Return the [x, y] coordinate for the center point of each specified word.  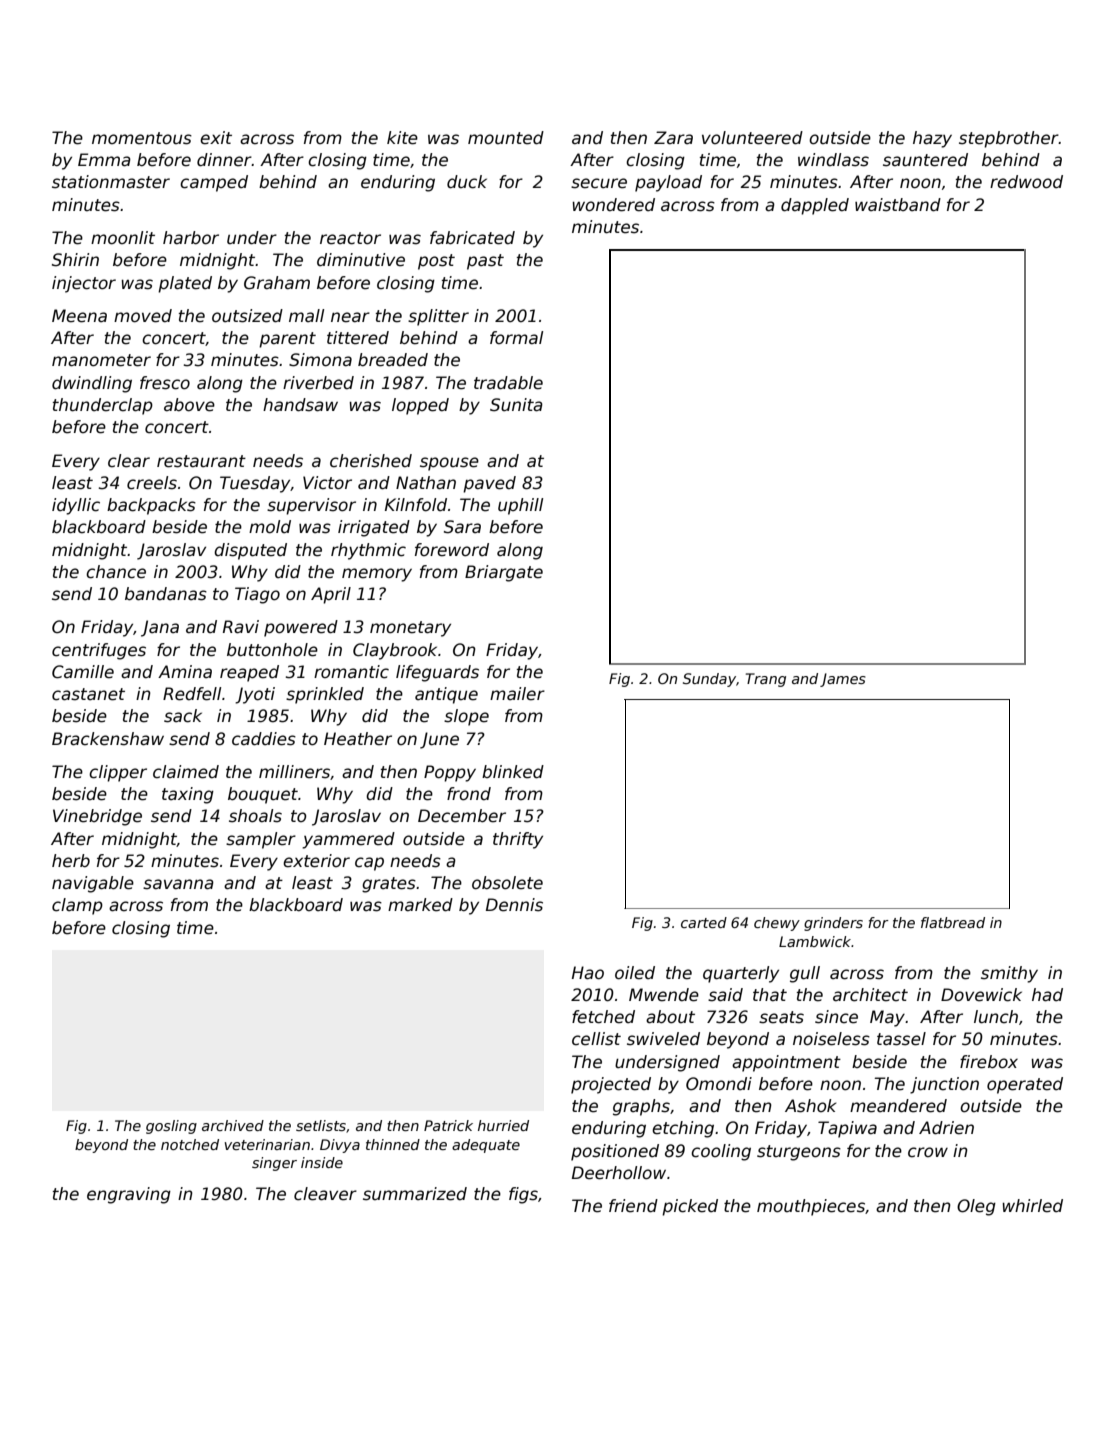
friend [633, 1206]
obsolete [507, 883]
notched [190, 1144]
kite [402, 138]
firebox [989, 1062]
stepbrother [1009, 139]
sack [183, 716]
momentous [142, 138]
